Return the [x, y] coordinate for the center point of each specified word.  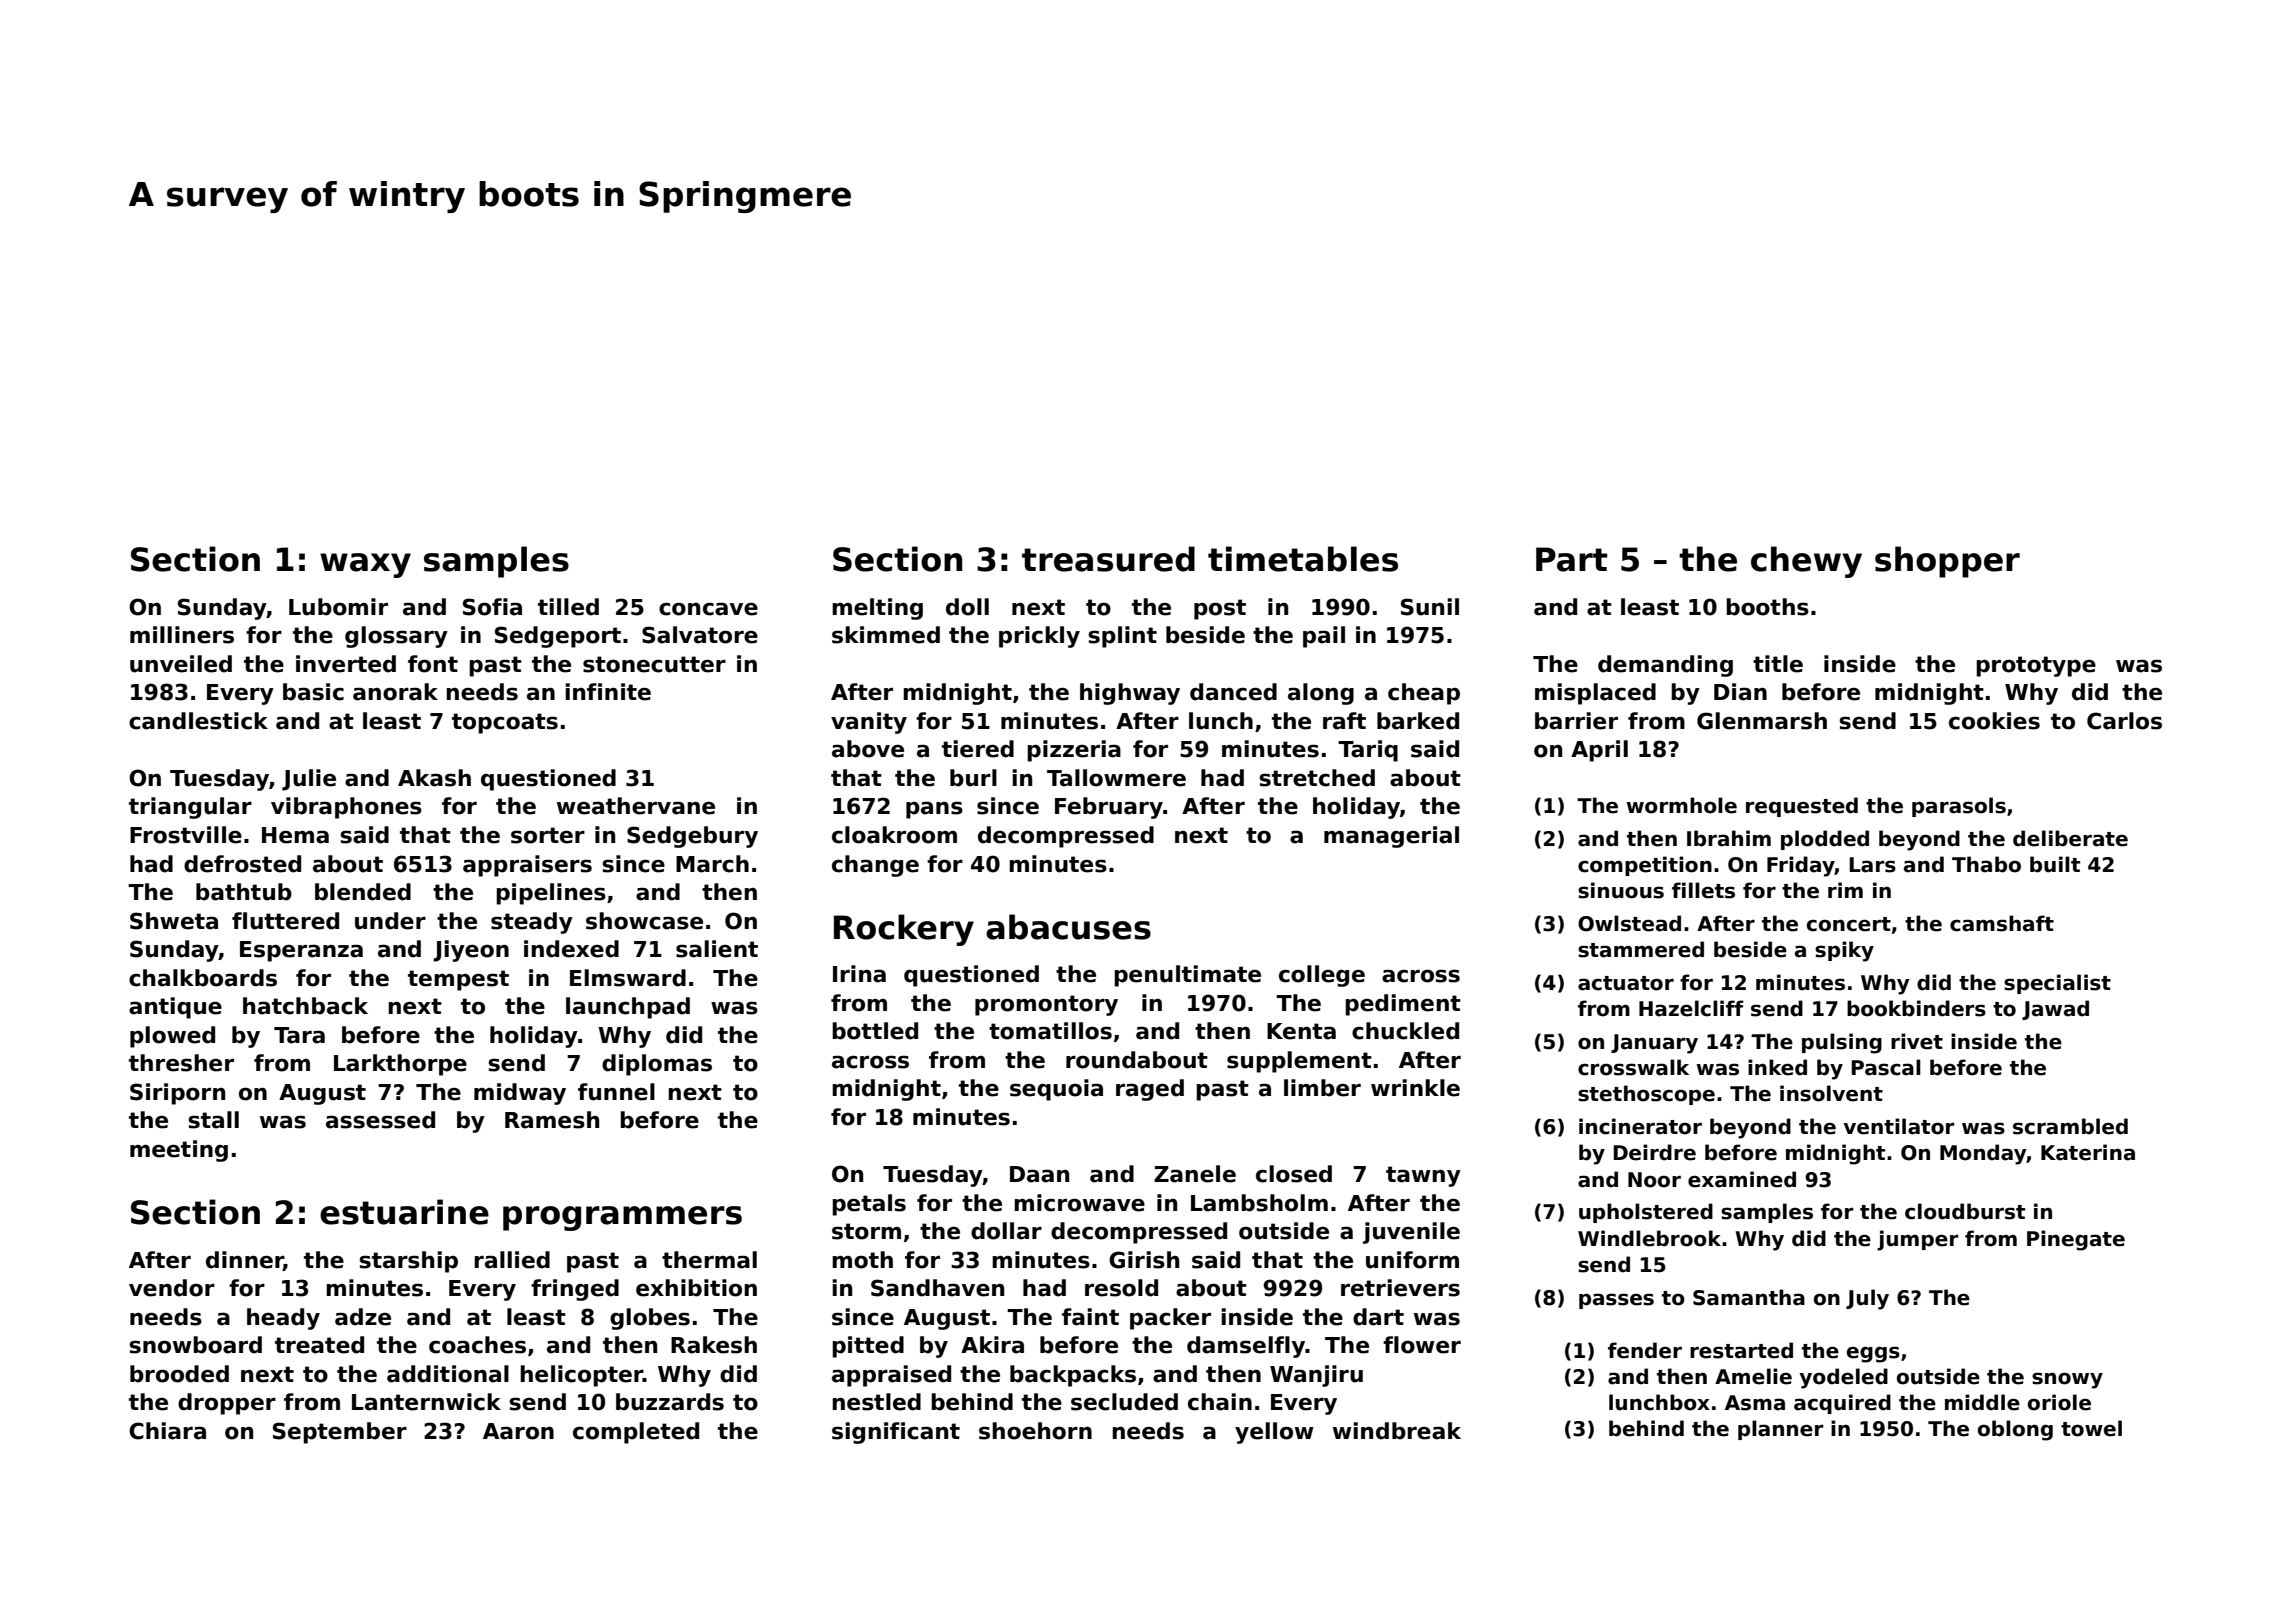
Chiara [167, 1431]
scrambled [2070, 1126]
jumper [1918, 1240]
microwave [1079, 1203]
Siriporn [177, 1094]
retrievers [1400, 1288]
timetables [1303, 559]
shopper [1947, 562]
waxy [365, 565]
